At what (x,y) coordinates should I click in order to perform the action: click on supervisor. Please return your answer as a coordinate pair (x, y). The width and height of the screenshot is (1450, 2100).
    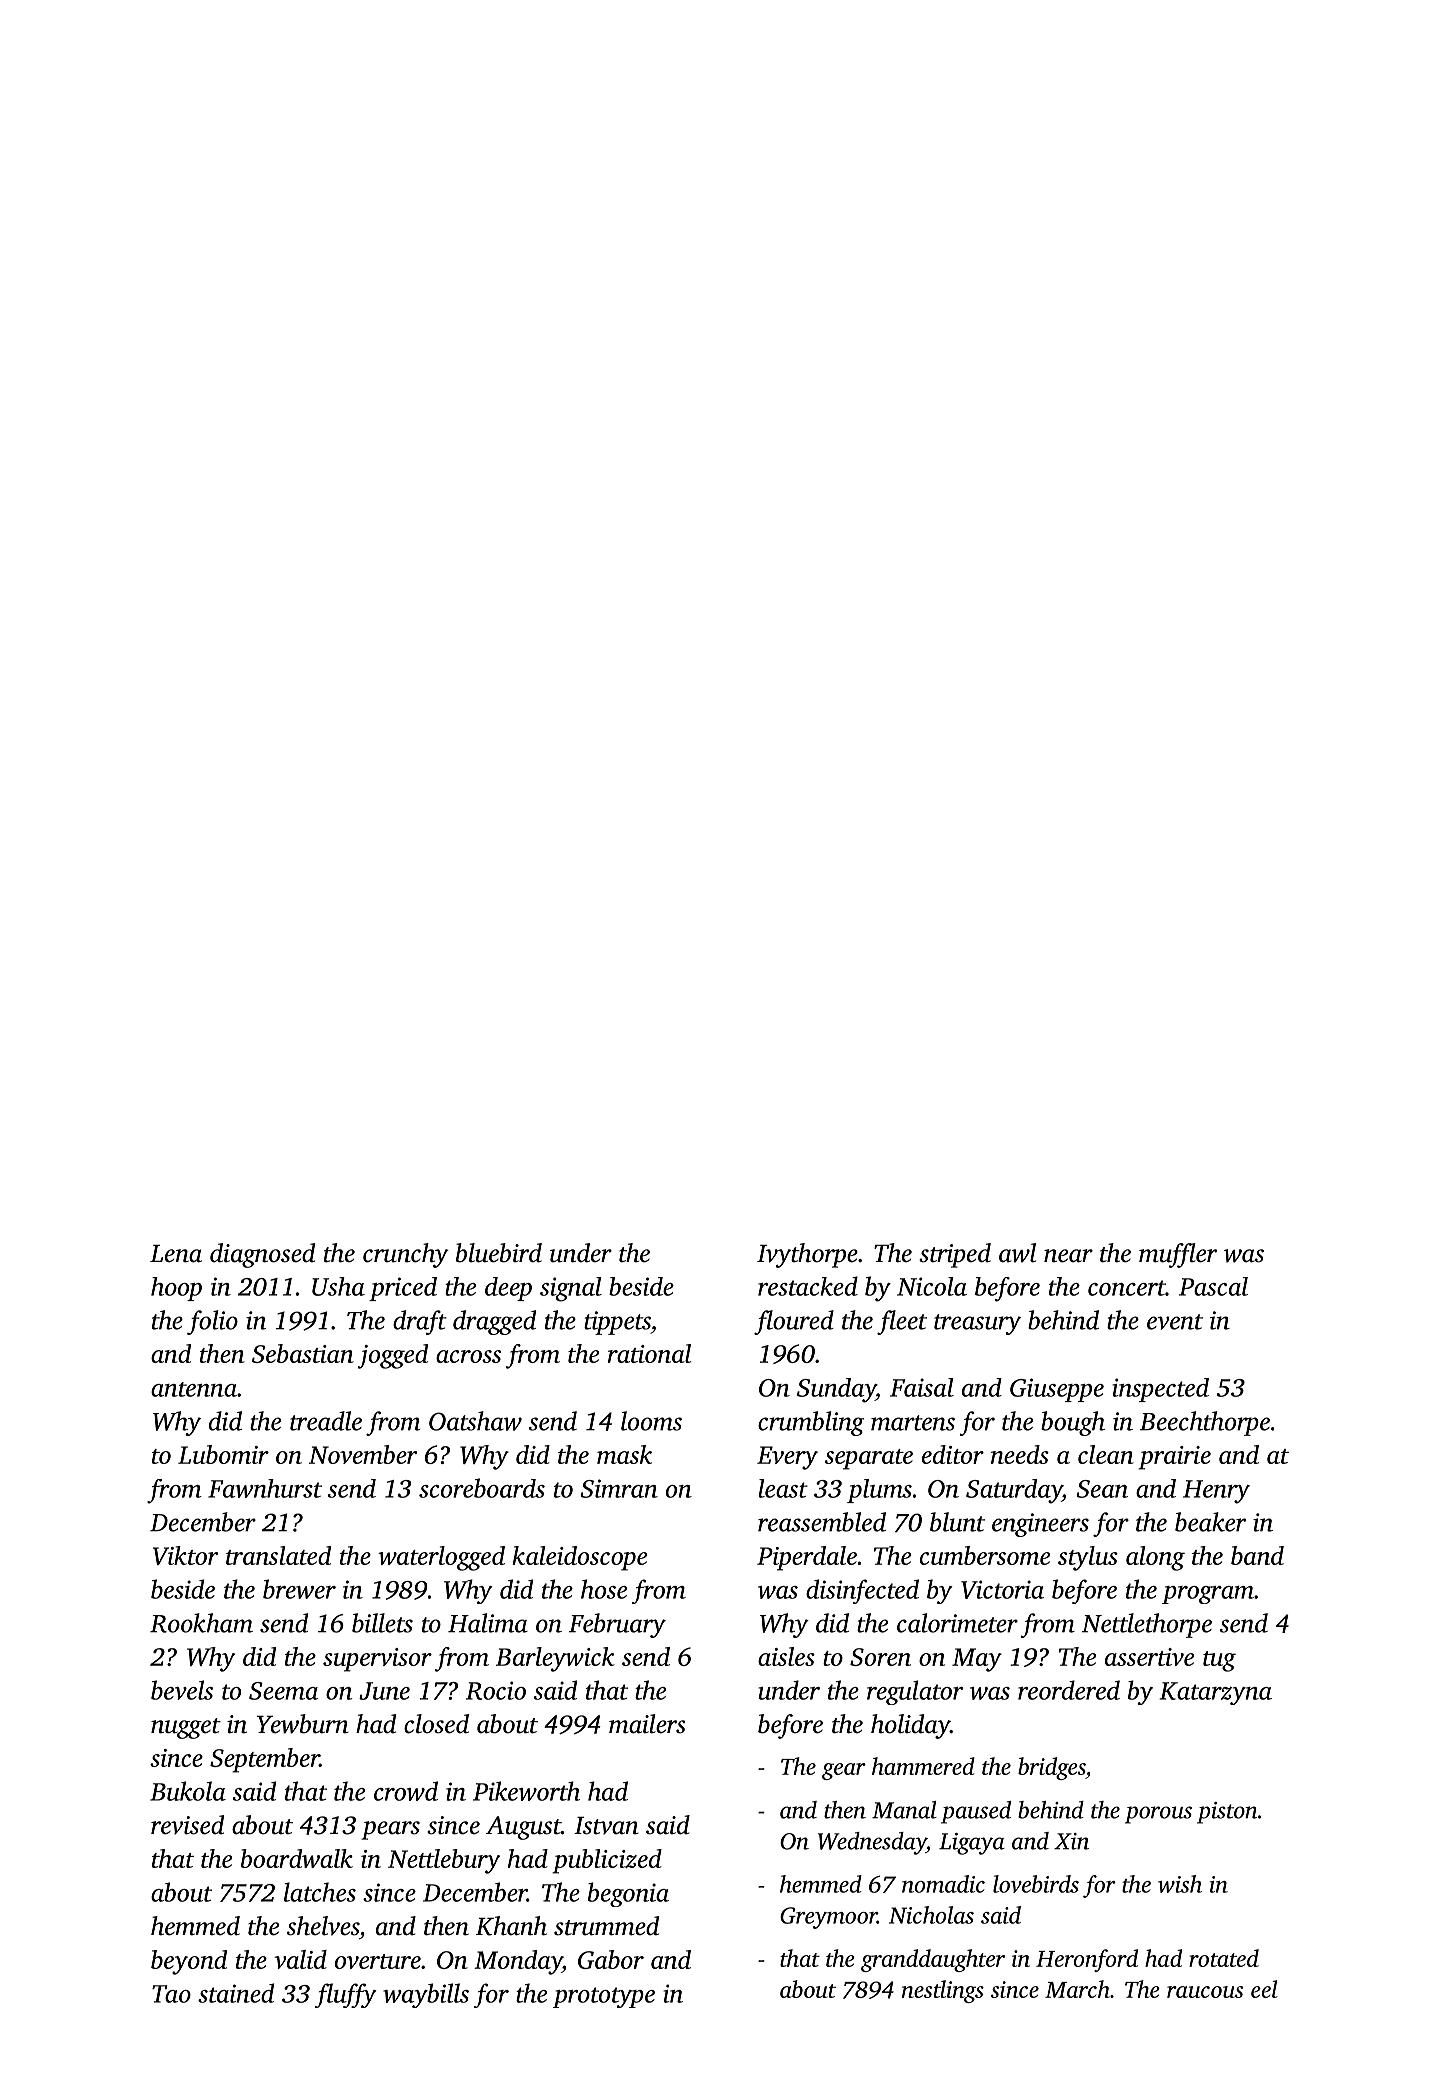
    Looking at the image, I should click on (377, 1660).
